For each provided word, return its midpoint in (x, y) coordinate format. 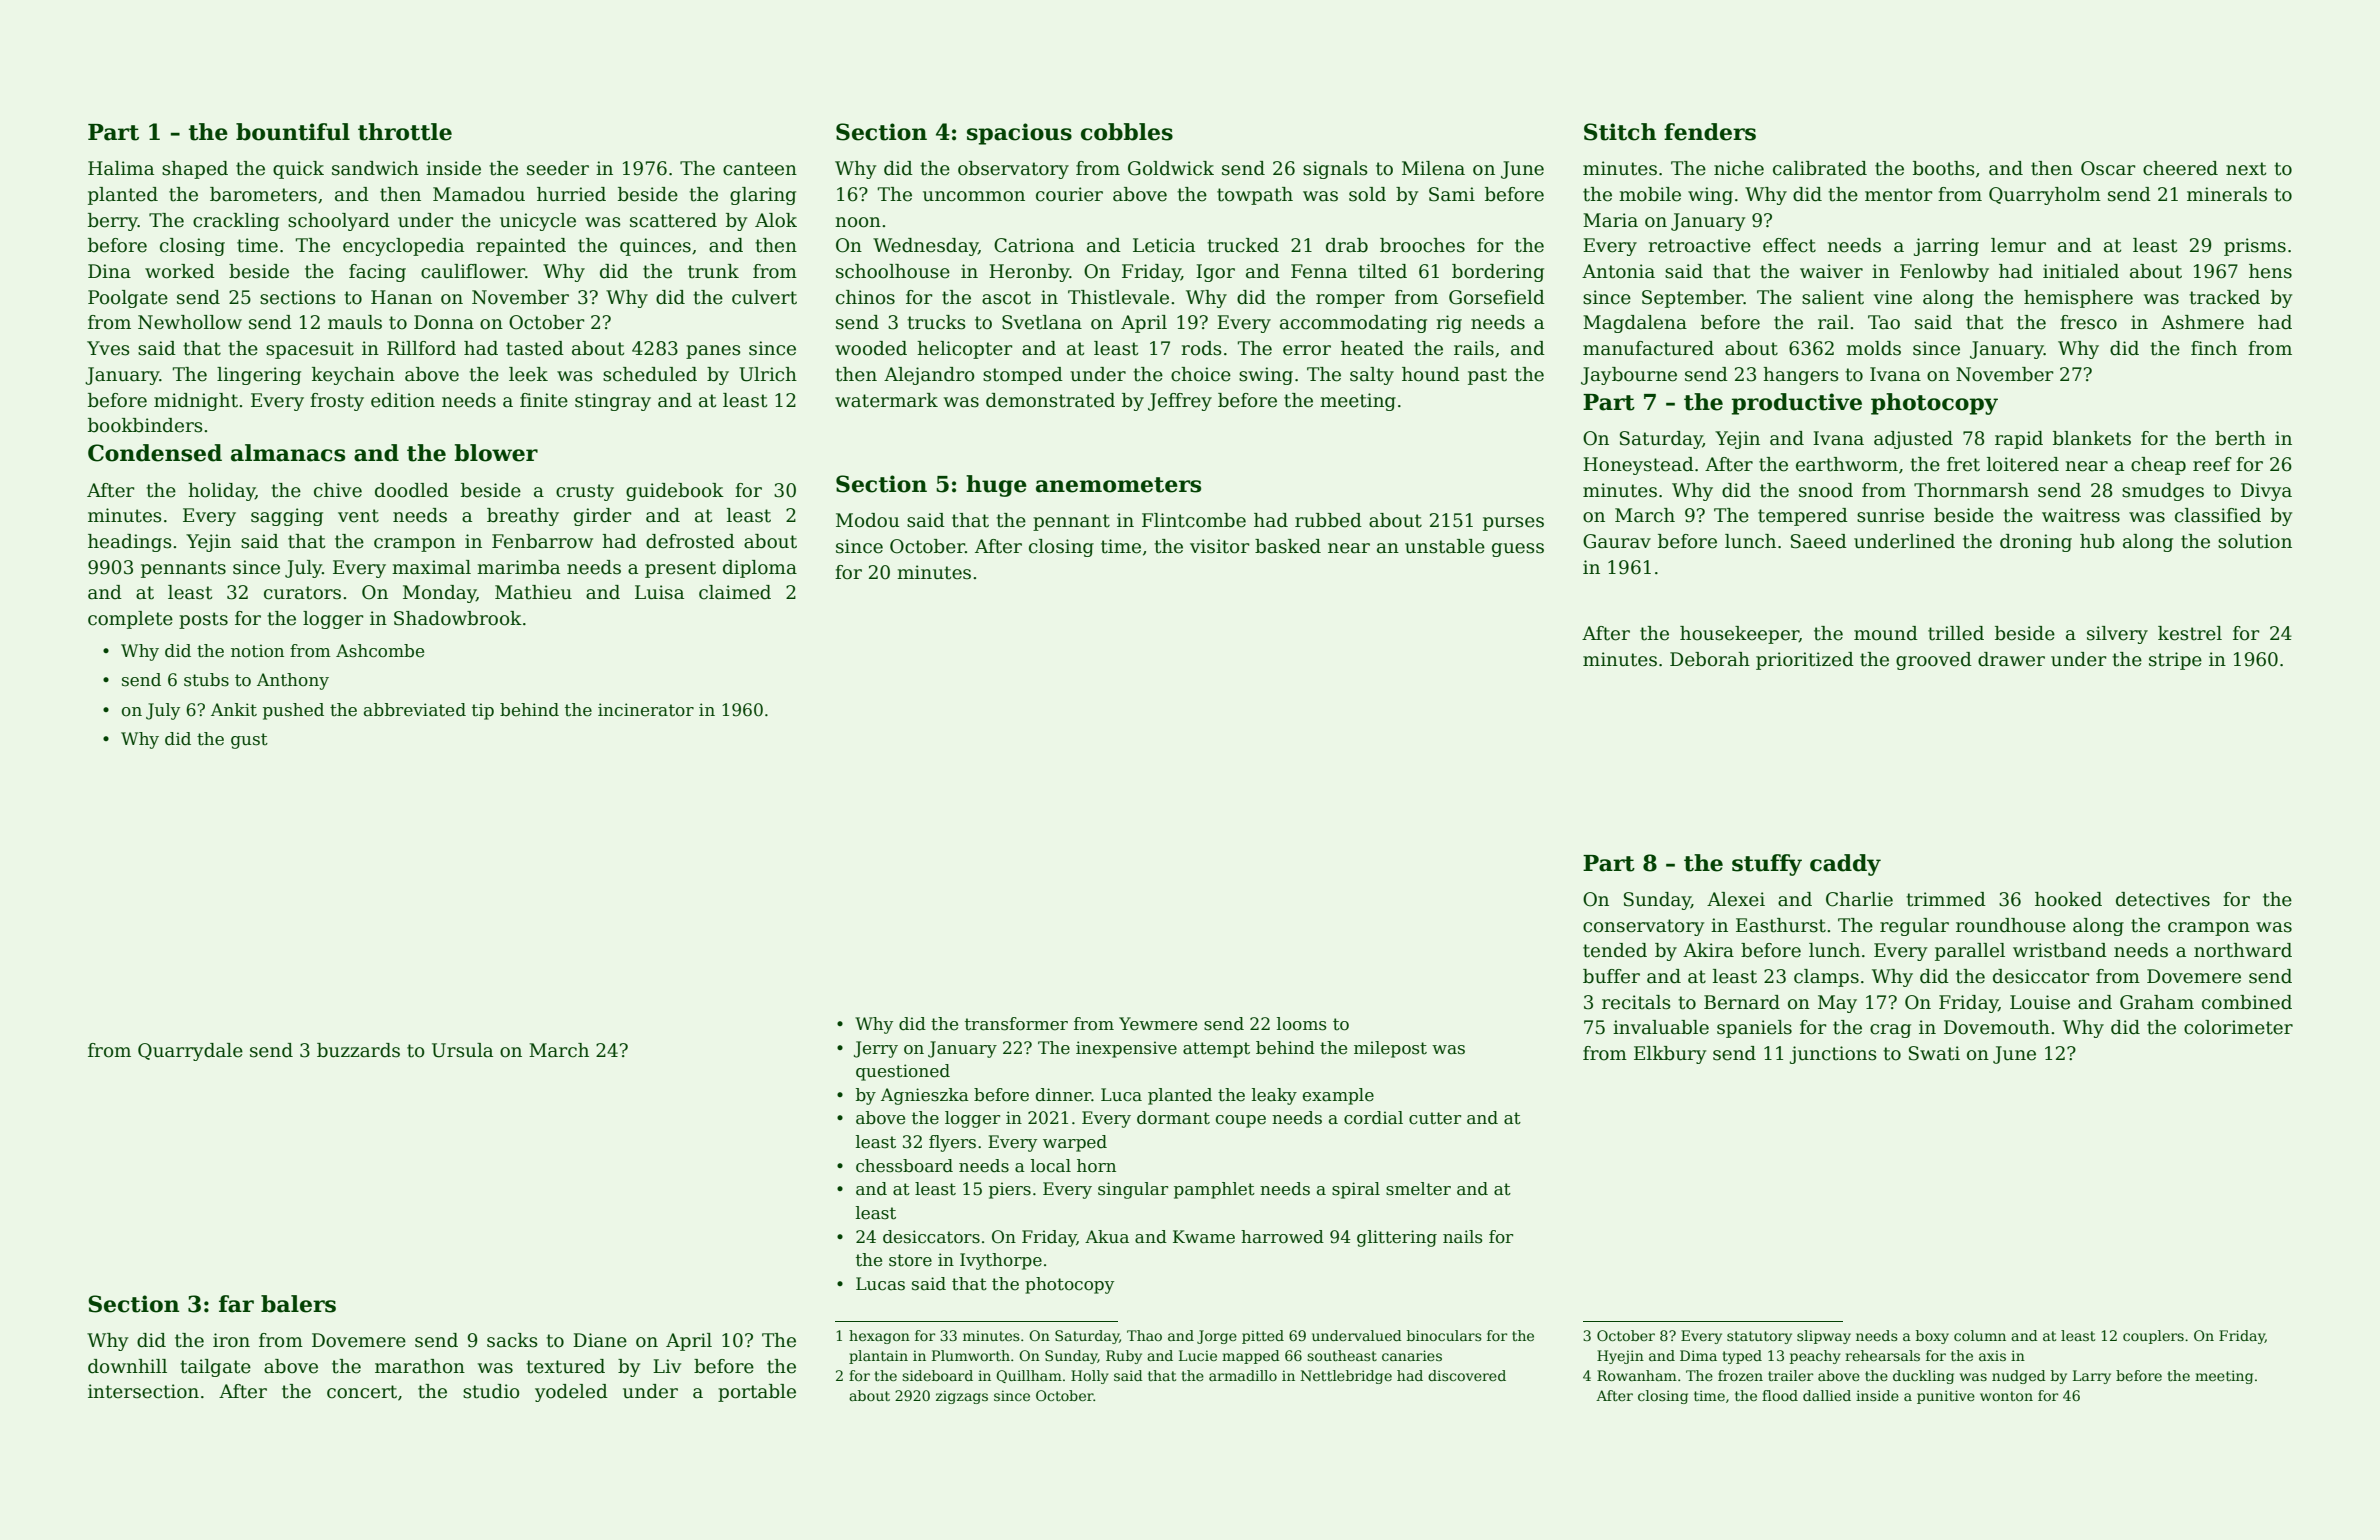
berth (2240, 438)
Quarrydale (190, 1052)
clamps (1826, 978)
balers (298, 1304)
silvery (2117, 635)
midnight (196, 402)
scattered (673, 220)
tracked (2224, 297)
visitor (1220, 546)
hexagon (879, 1337)
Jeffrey (1180, 402)
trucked (1243, 245)
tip (483, 711)
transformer (1016, 1024)
